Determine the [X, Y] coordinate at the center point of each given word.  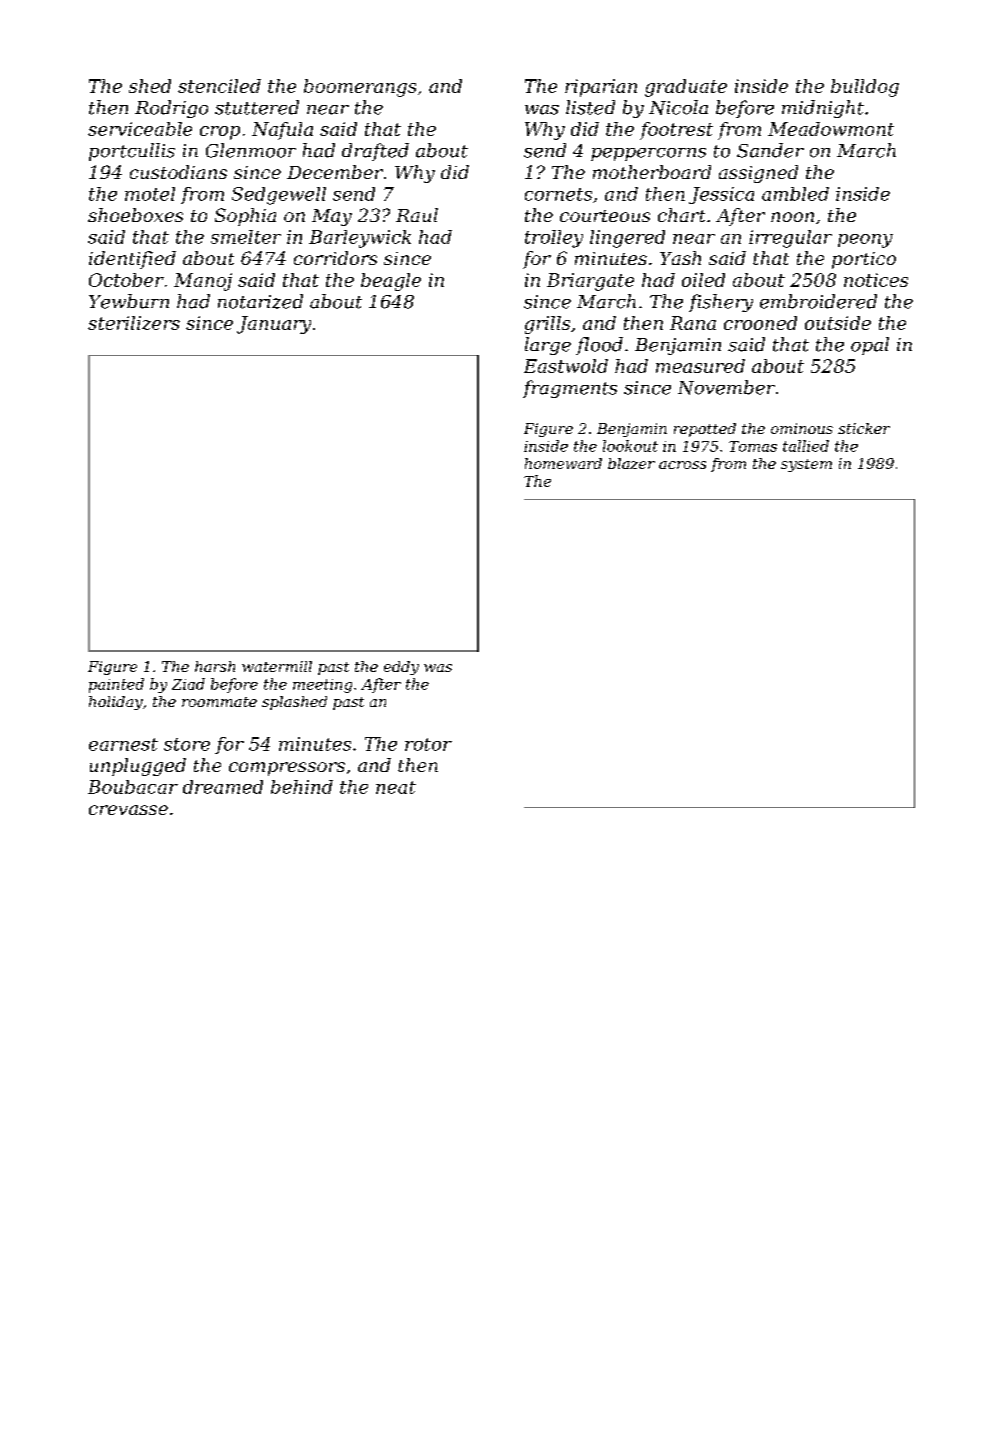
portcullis [132, 152]
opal [870, 346]
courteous [605, 216]
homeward [563, 463]
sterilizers [134, 323]
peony [865, 241]
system [806, 465]
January [274, 325]
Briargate [590, 282]
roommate [219, 702]
